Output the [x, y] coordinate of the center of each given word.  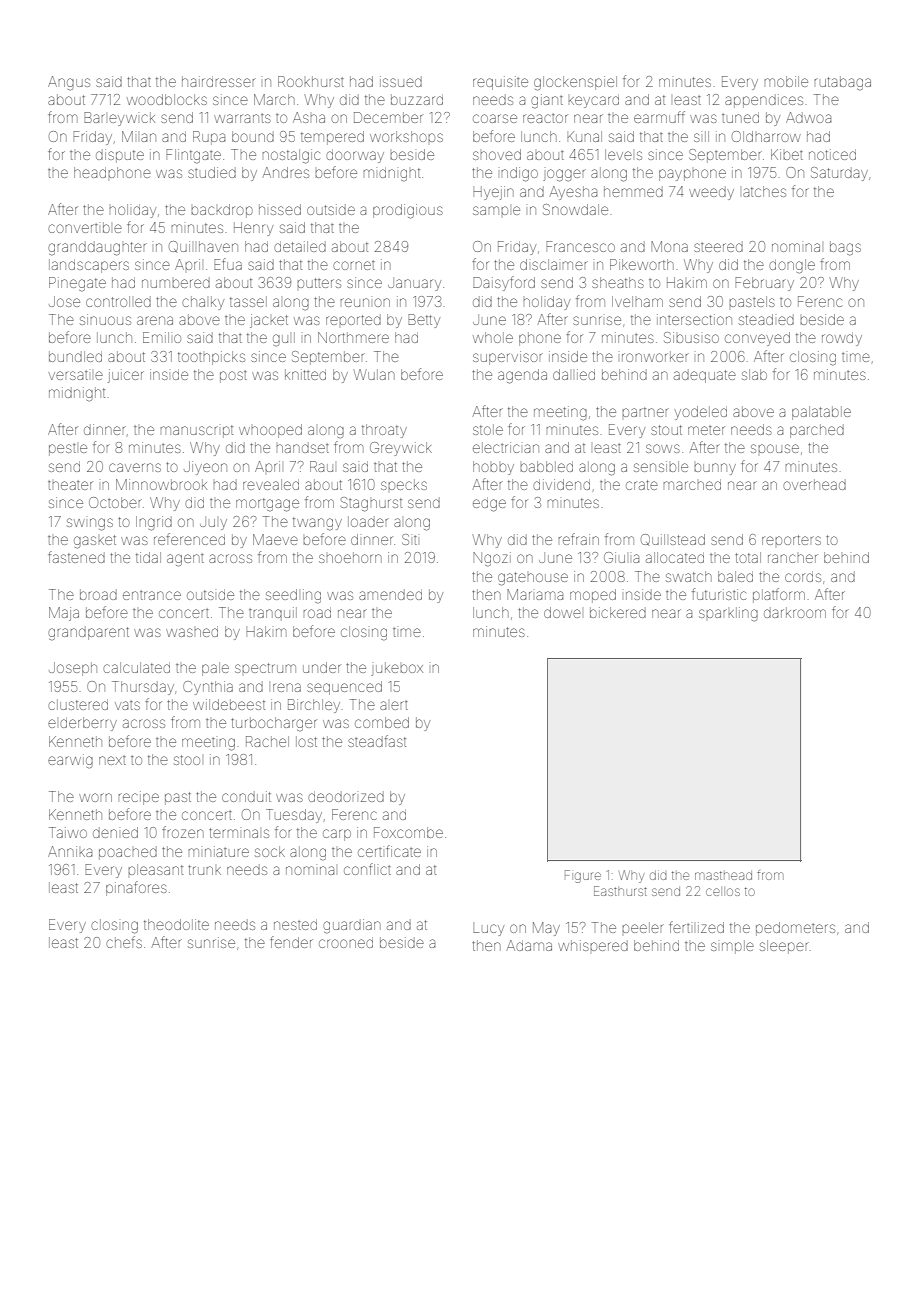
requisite [500, 83]
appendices [764, 101]
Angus [69, 83]
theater [70, 485]
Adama [529, 945]
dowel [562, 612]
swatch [689, 576]
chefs [124, 942]
